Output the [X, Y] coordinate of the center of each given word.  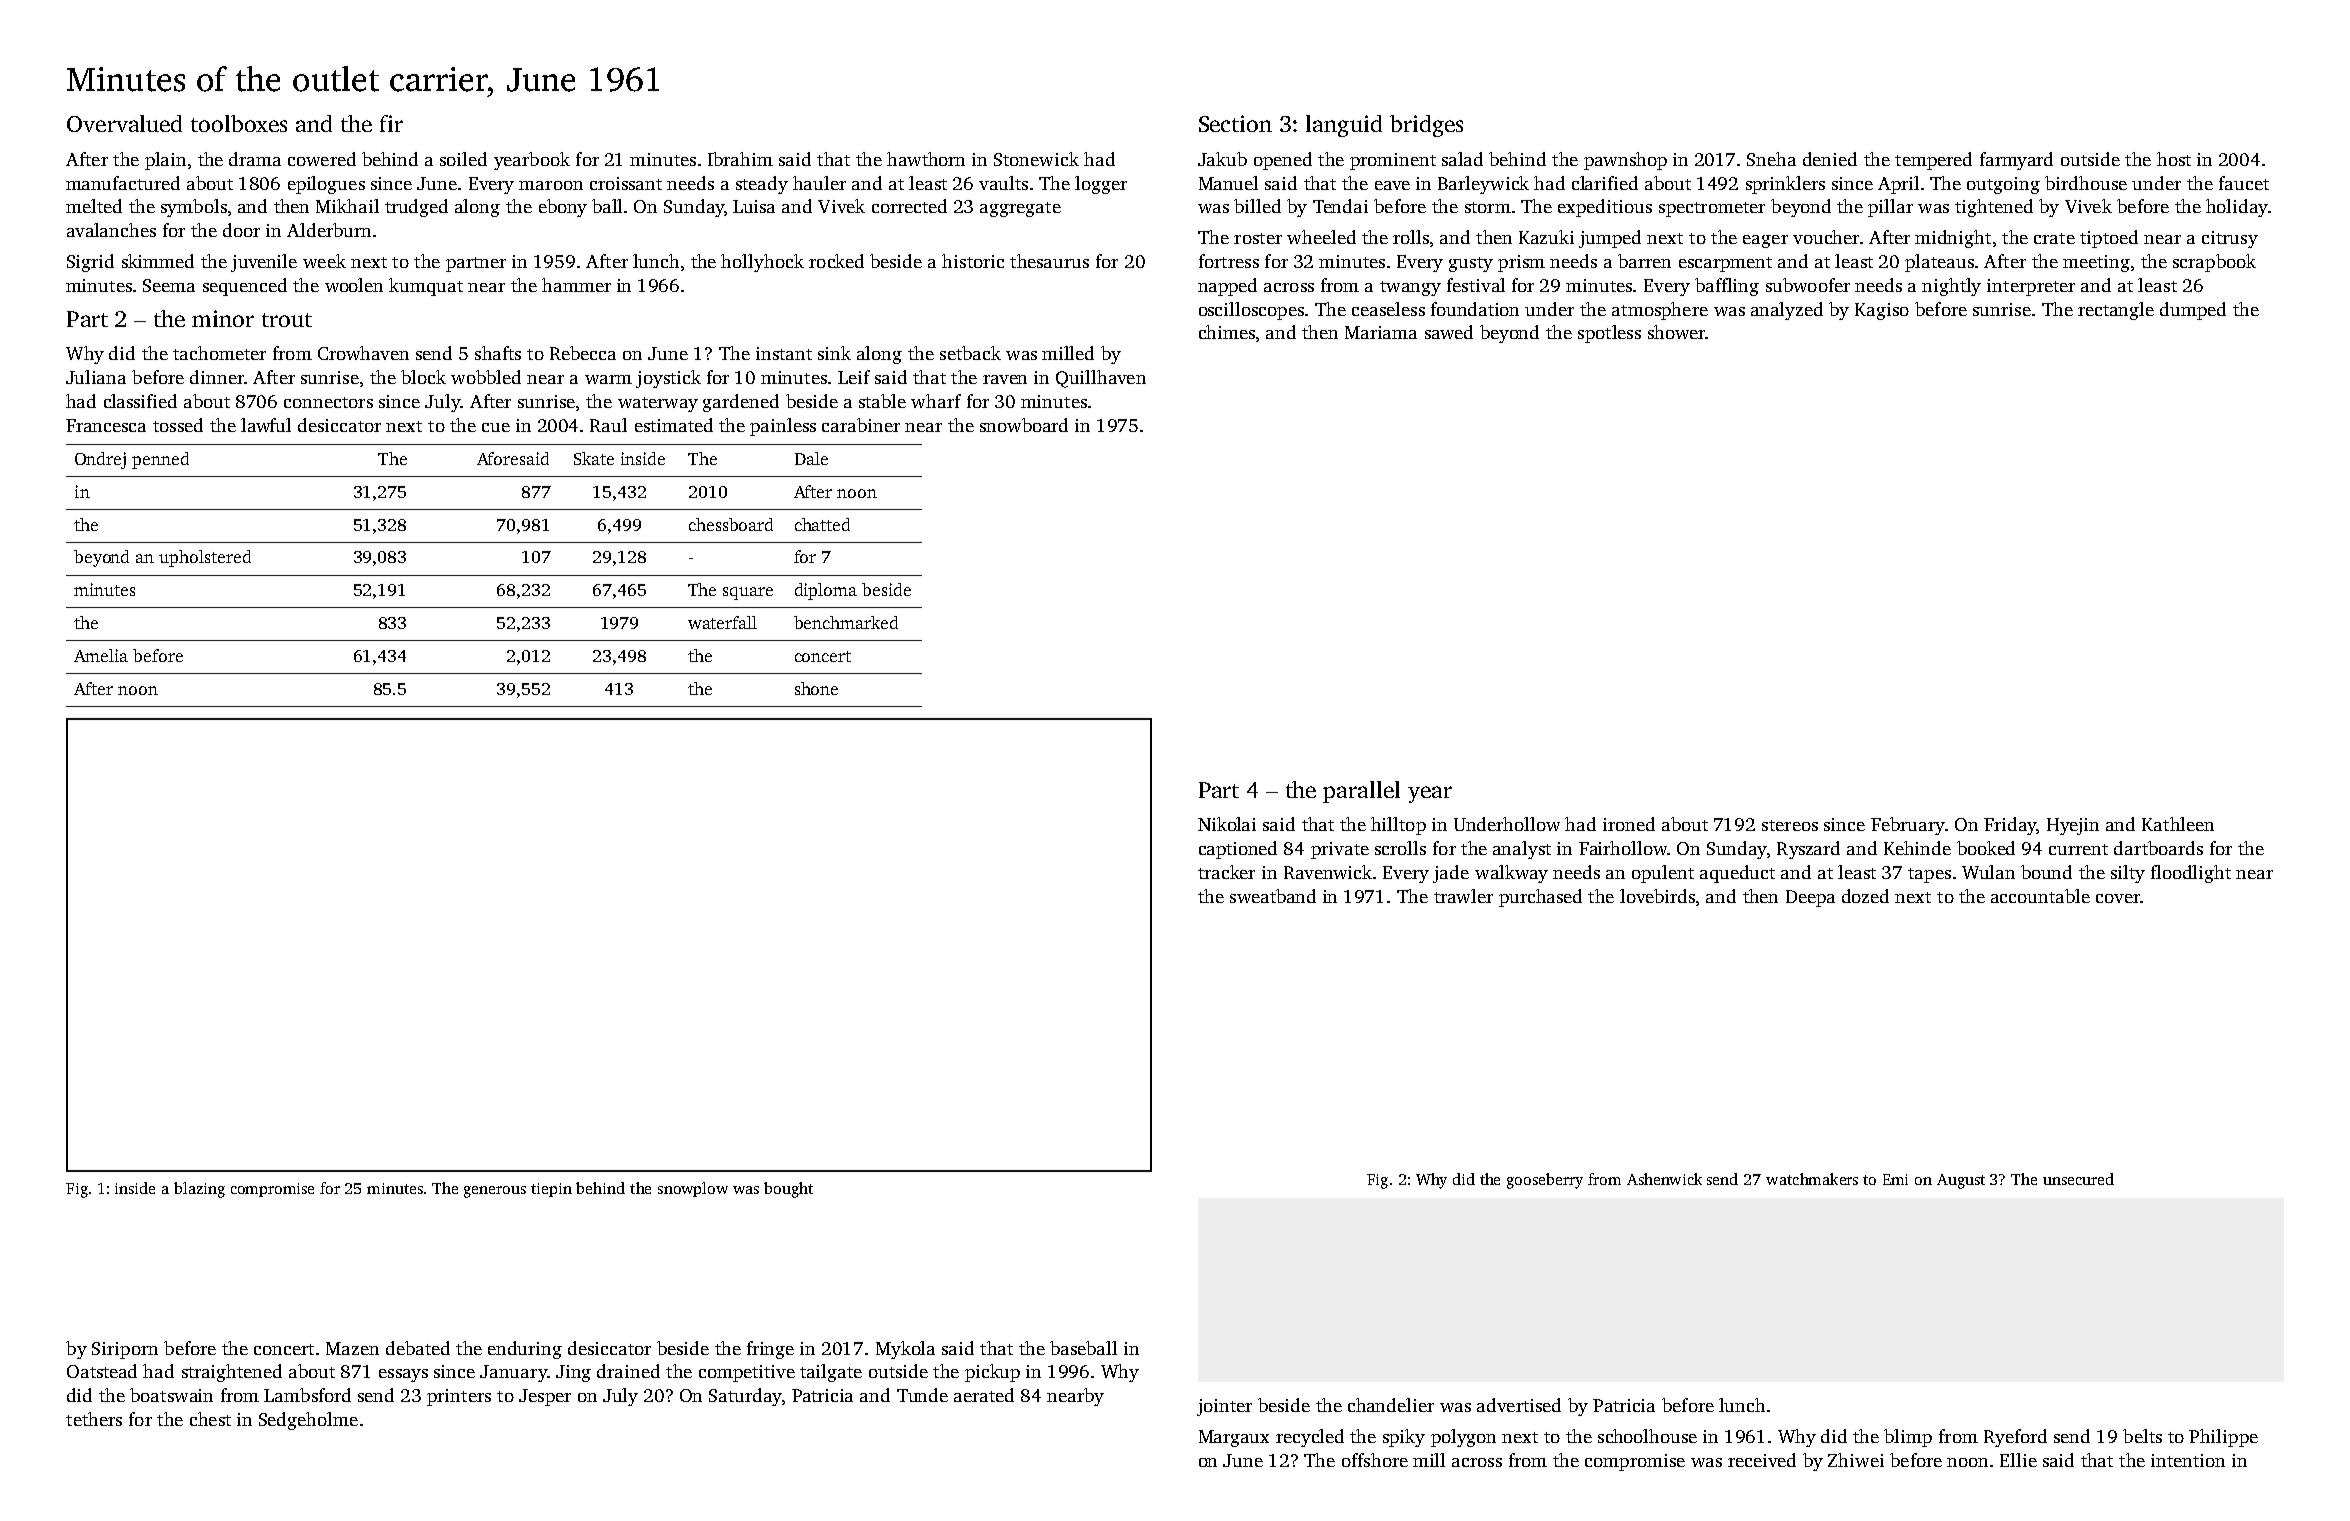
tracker [1226, 872]
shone [816, 688]
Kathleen [2178, 824]
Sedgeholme [308, 1421]
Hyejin [2073, 826]
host [2174, 159]
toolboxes [239, 123]
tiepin [551, 1190]
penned [160, 460]
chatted [822, 524]
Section [1235, 123]
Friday [2010, 826]
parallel [1361, 792]
